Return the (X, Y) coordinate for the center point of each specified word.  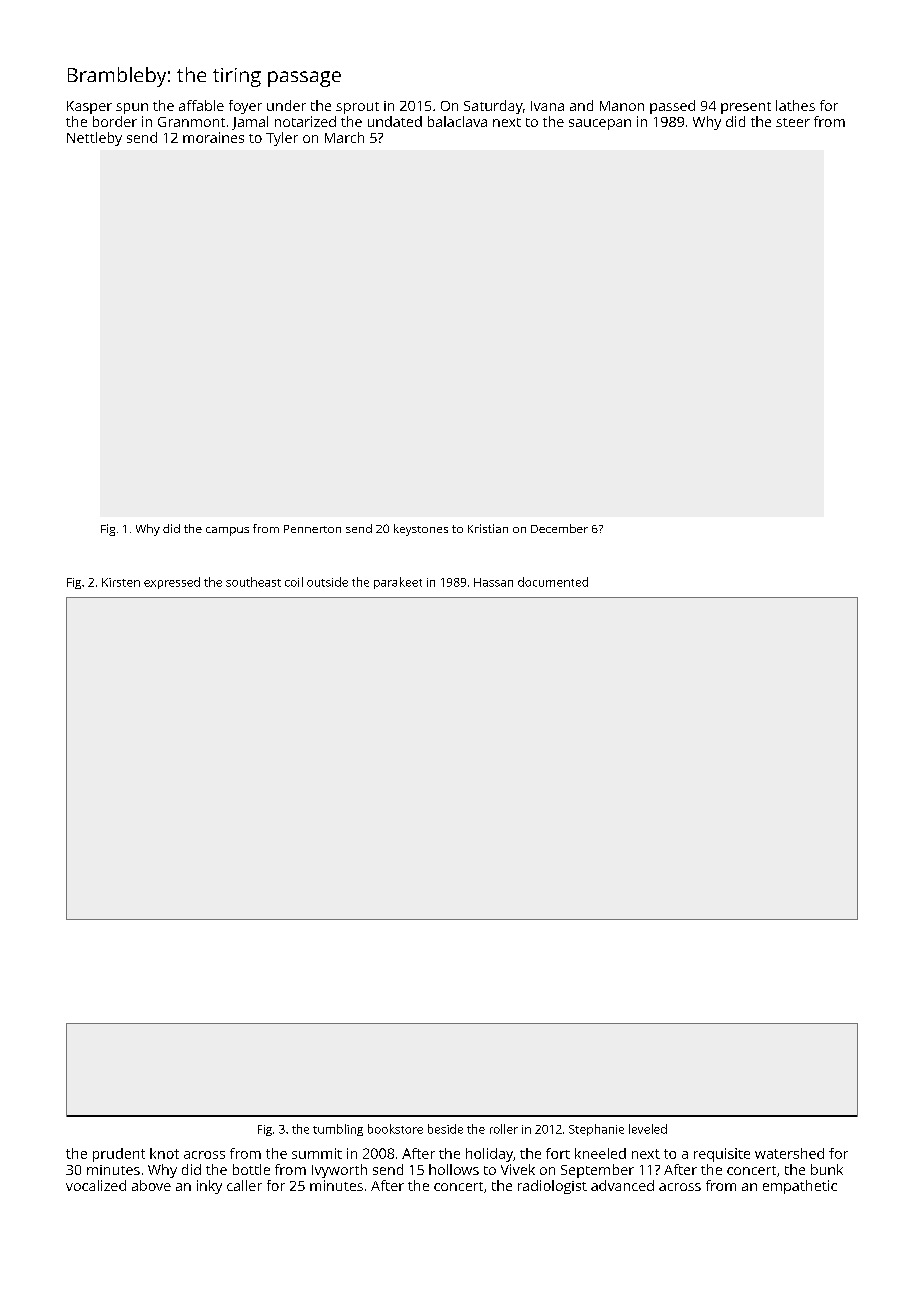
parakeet (398, 583)
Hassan (493, 582)
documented (553, 582)
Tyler (282, 139)
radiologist (552, 1187)
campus (227, 531)
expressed (172, 583)
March (344, 137)
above (151, 1185)
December (559, 528)
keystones (421, 530)
